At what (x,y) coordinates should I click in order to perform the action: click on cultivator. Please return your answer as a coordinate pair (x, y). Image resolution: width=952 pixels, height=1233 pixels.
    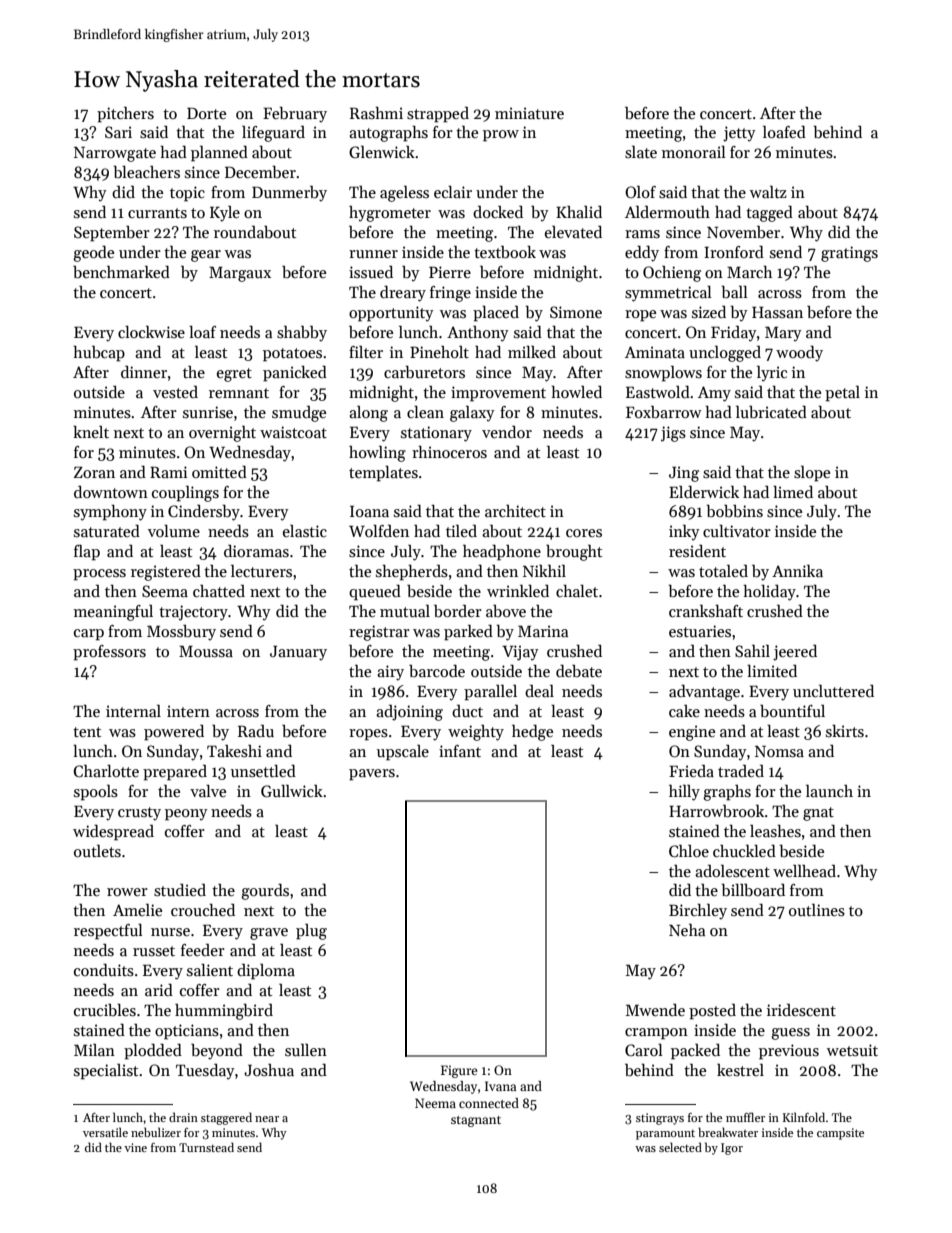
    Looking at the image, I should click on (737, 531).
